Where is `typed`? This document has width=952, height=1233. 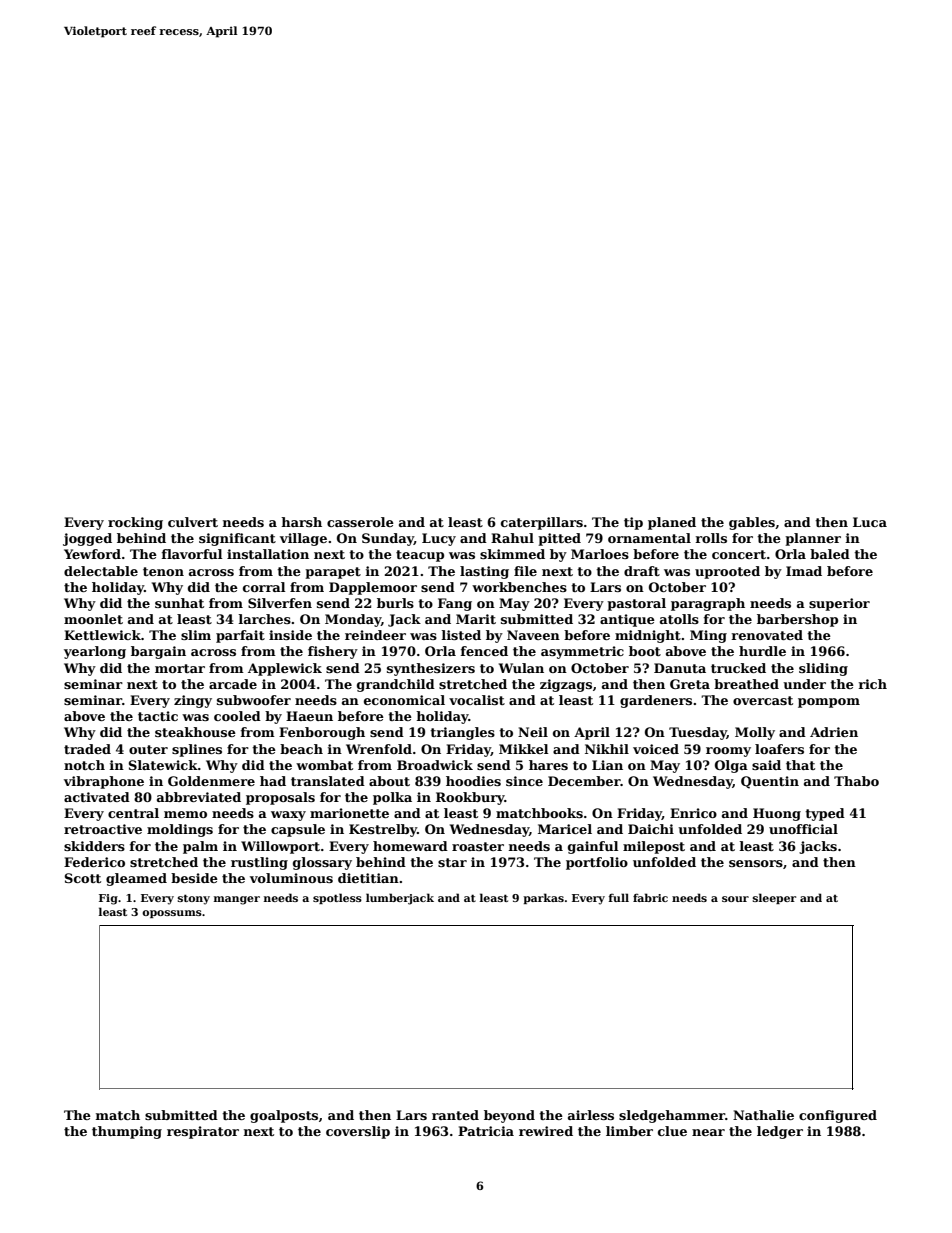
typed is located at coordinates (825, 814).
